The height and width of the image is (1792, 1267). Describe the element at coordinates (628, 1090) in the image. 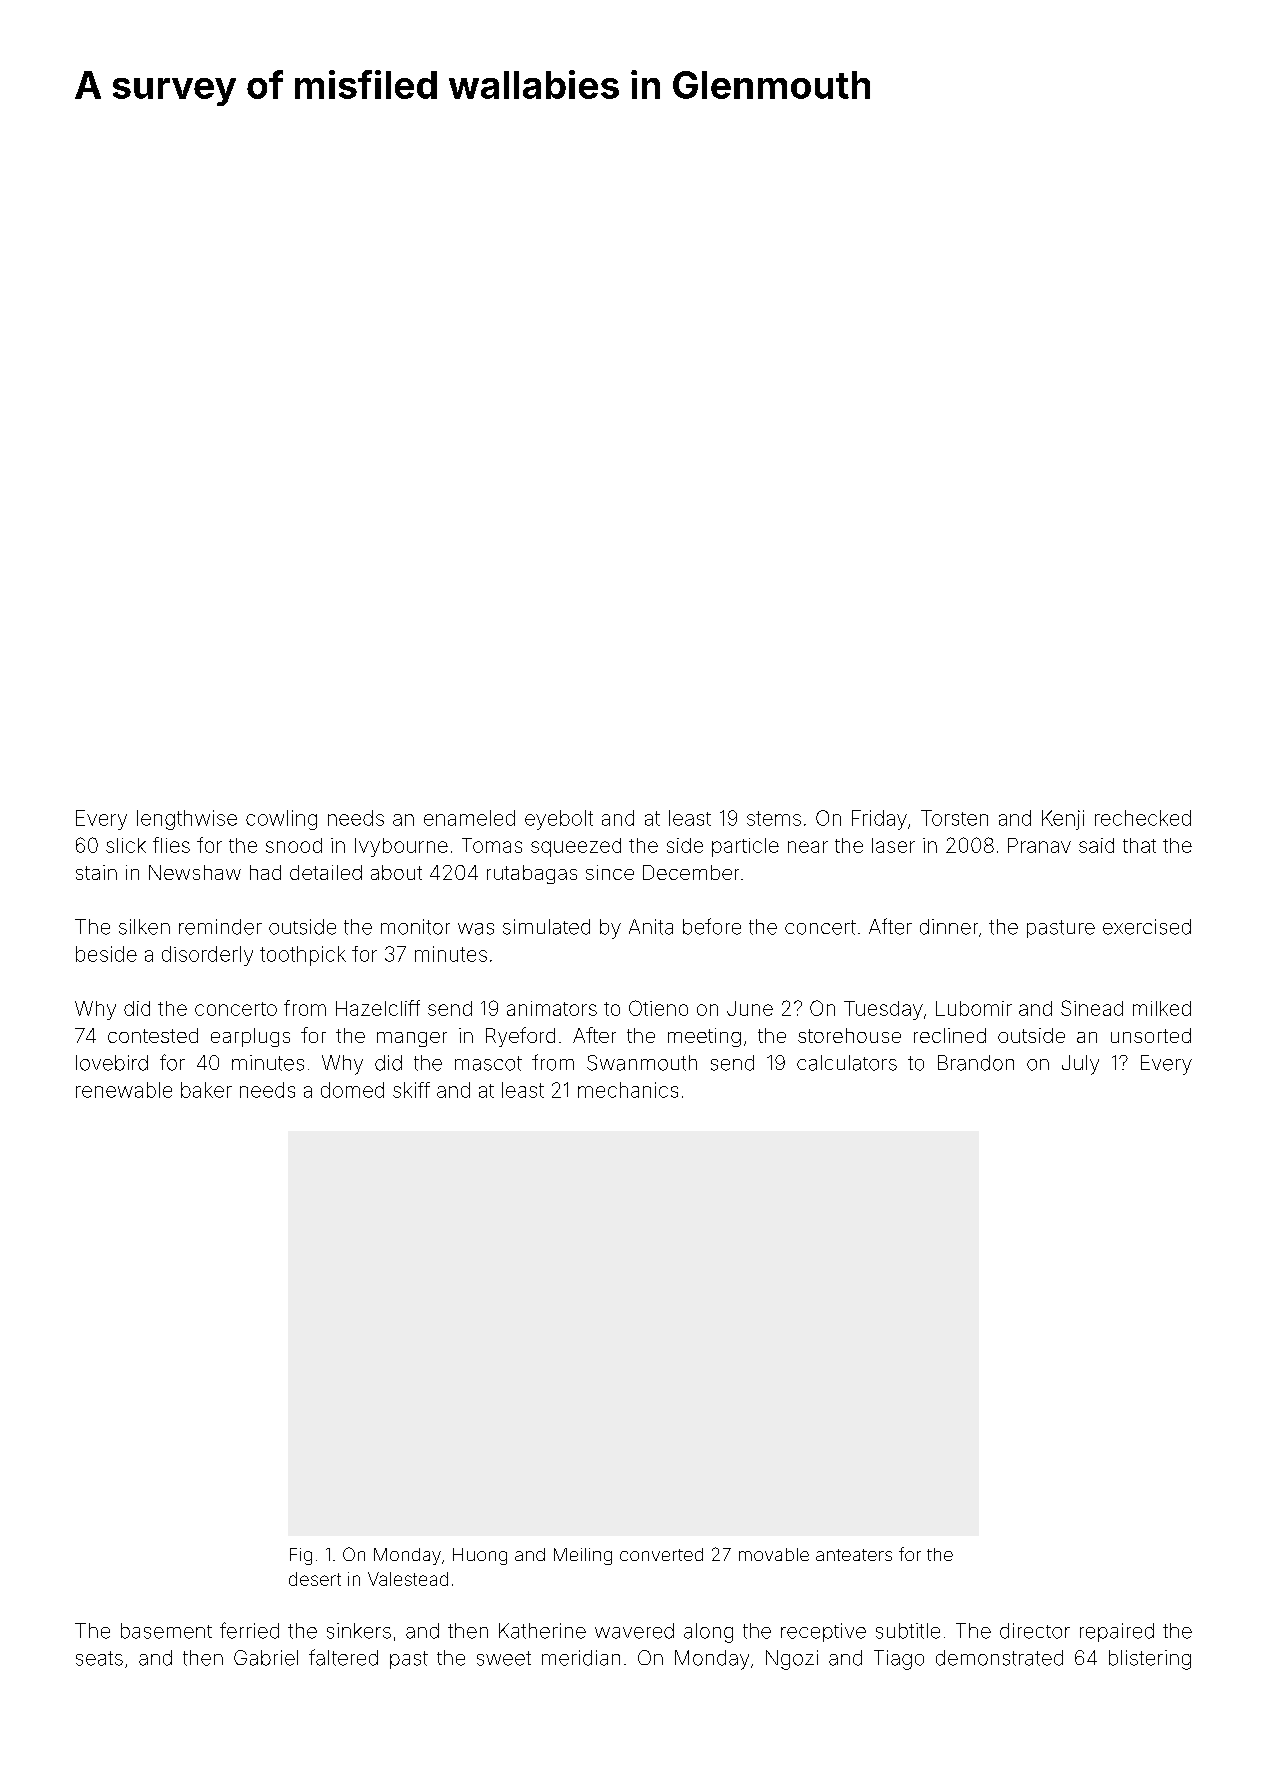

I see `mechanics` at that location.
